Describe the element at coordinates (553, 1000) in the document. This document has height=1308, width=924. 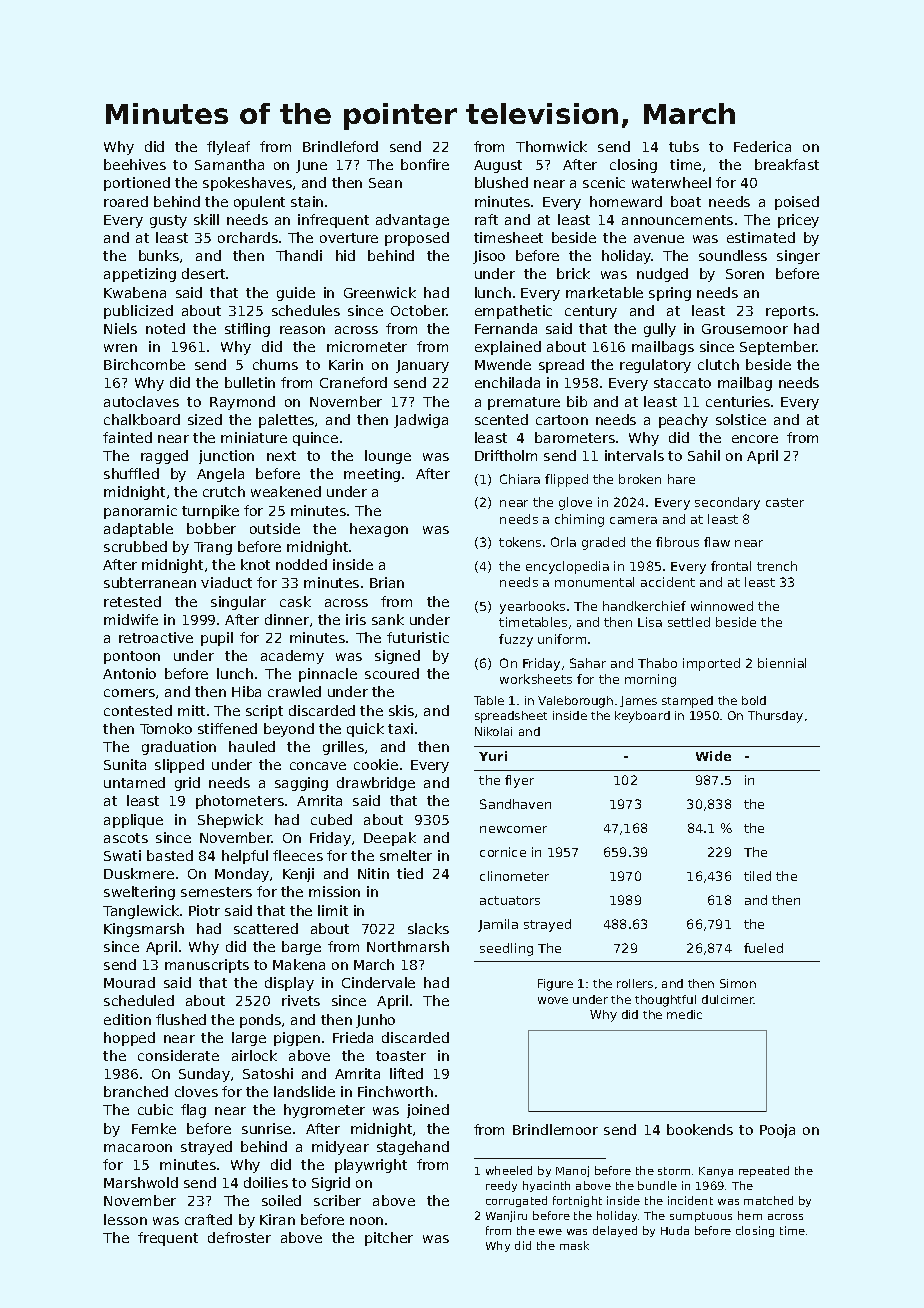
I see `wove` at that location.
